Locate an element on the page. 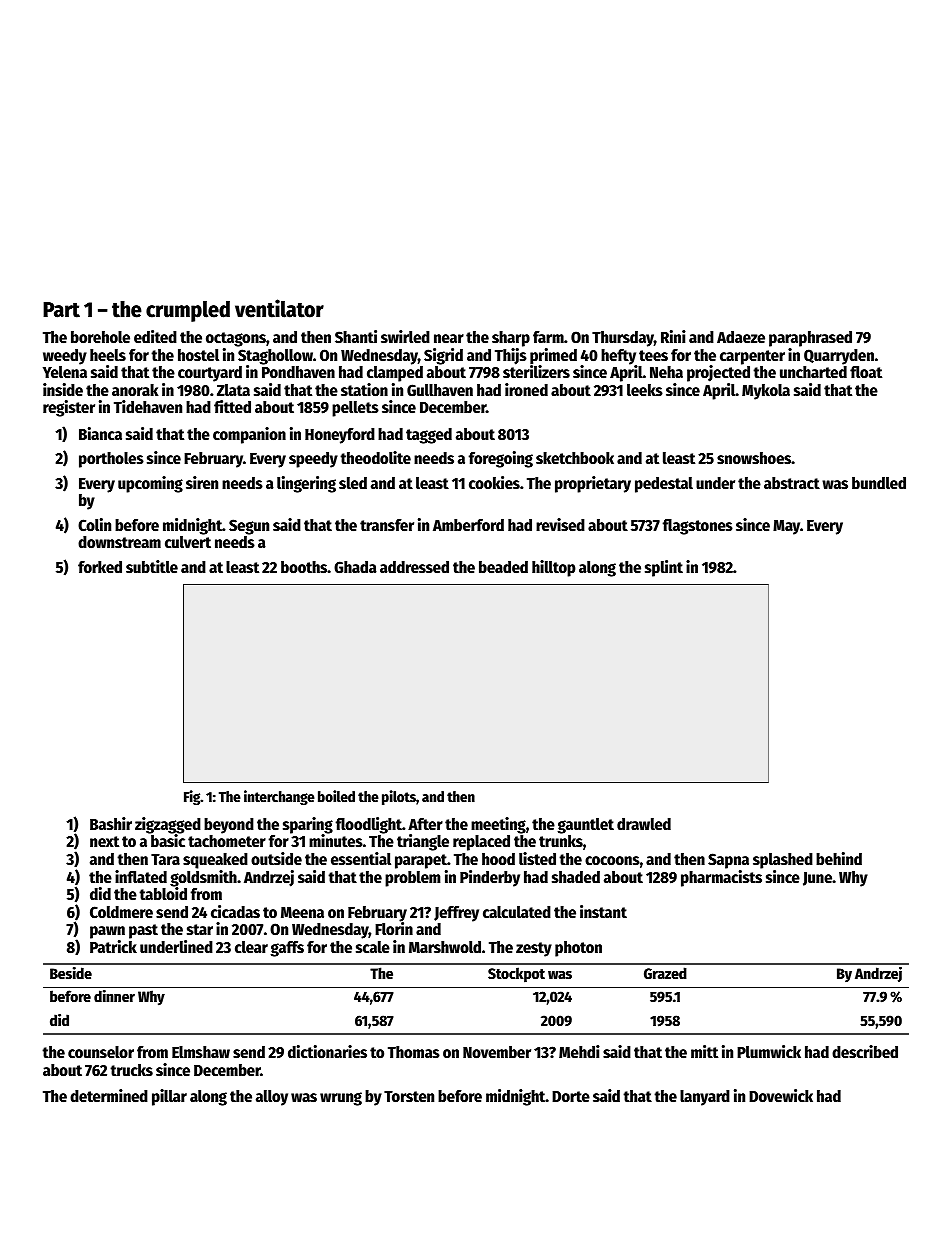 This image has height=1233, width=952. subtitle is located at coordinates (152, 567).
